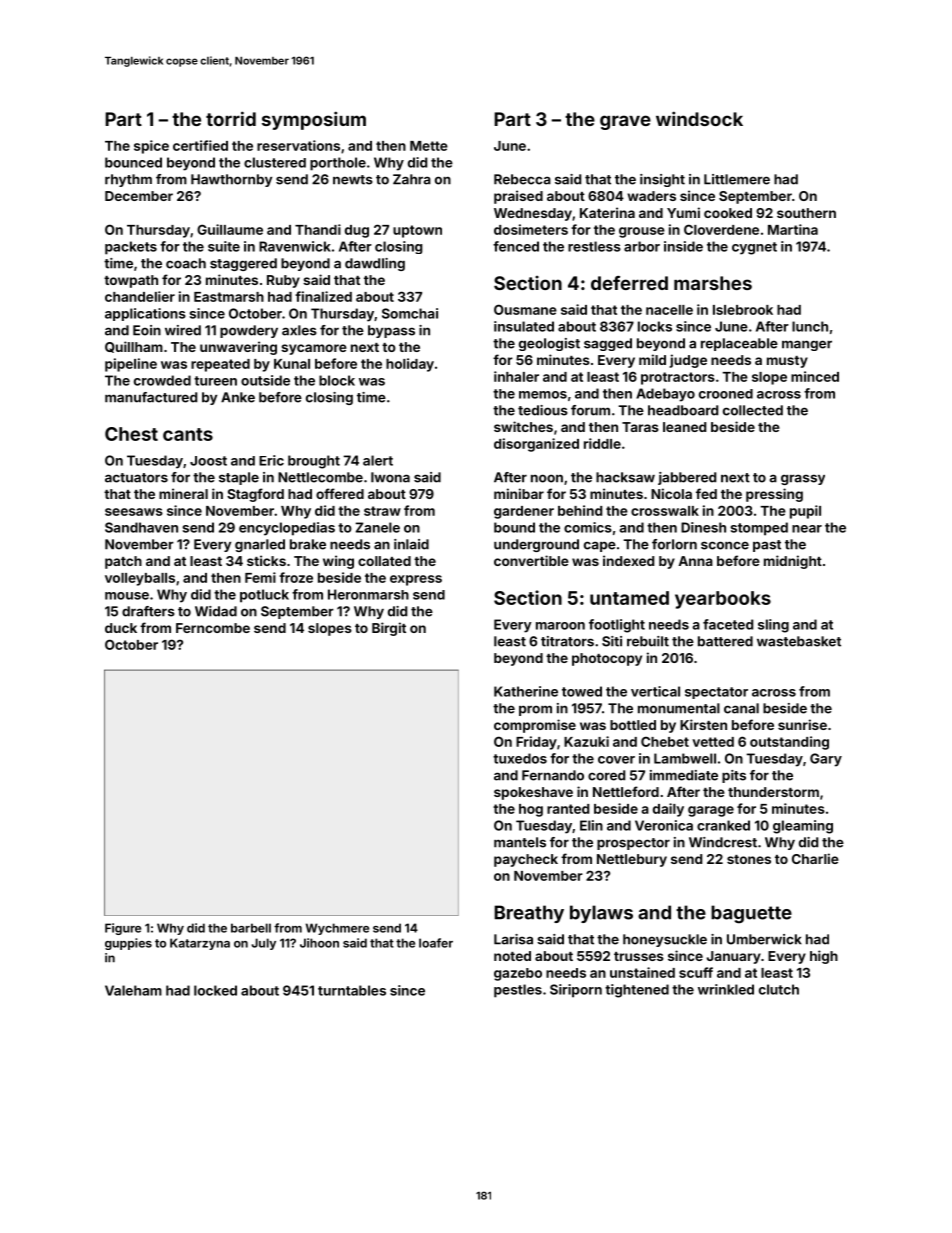  I want to click on turntables, so click(352, 990).
